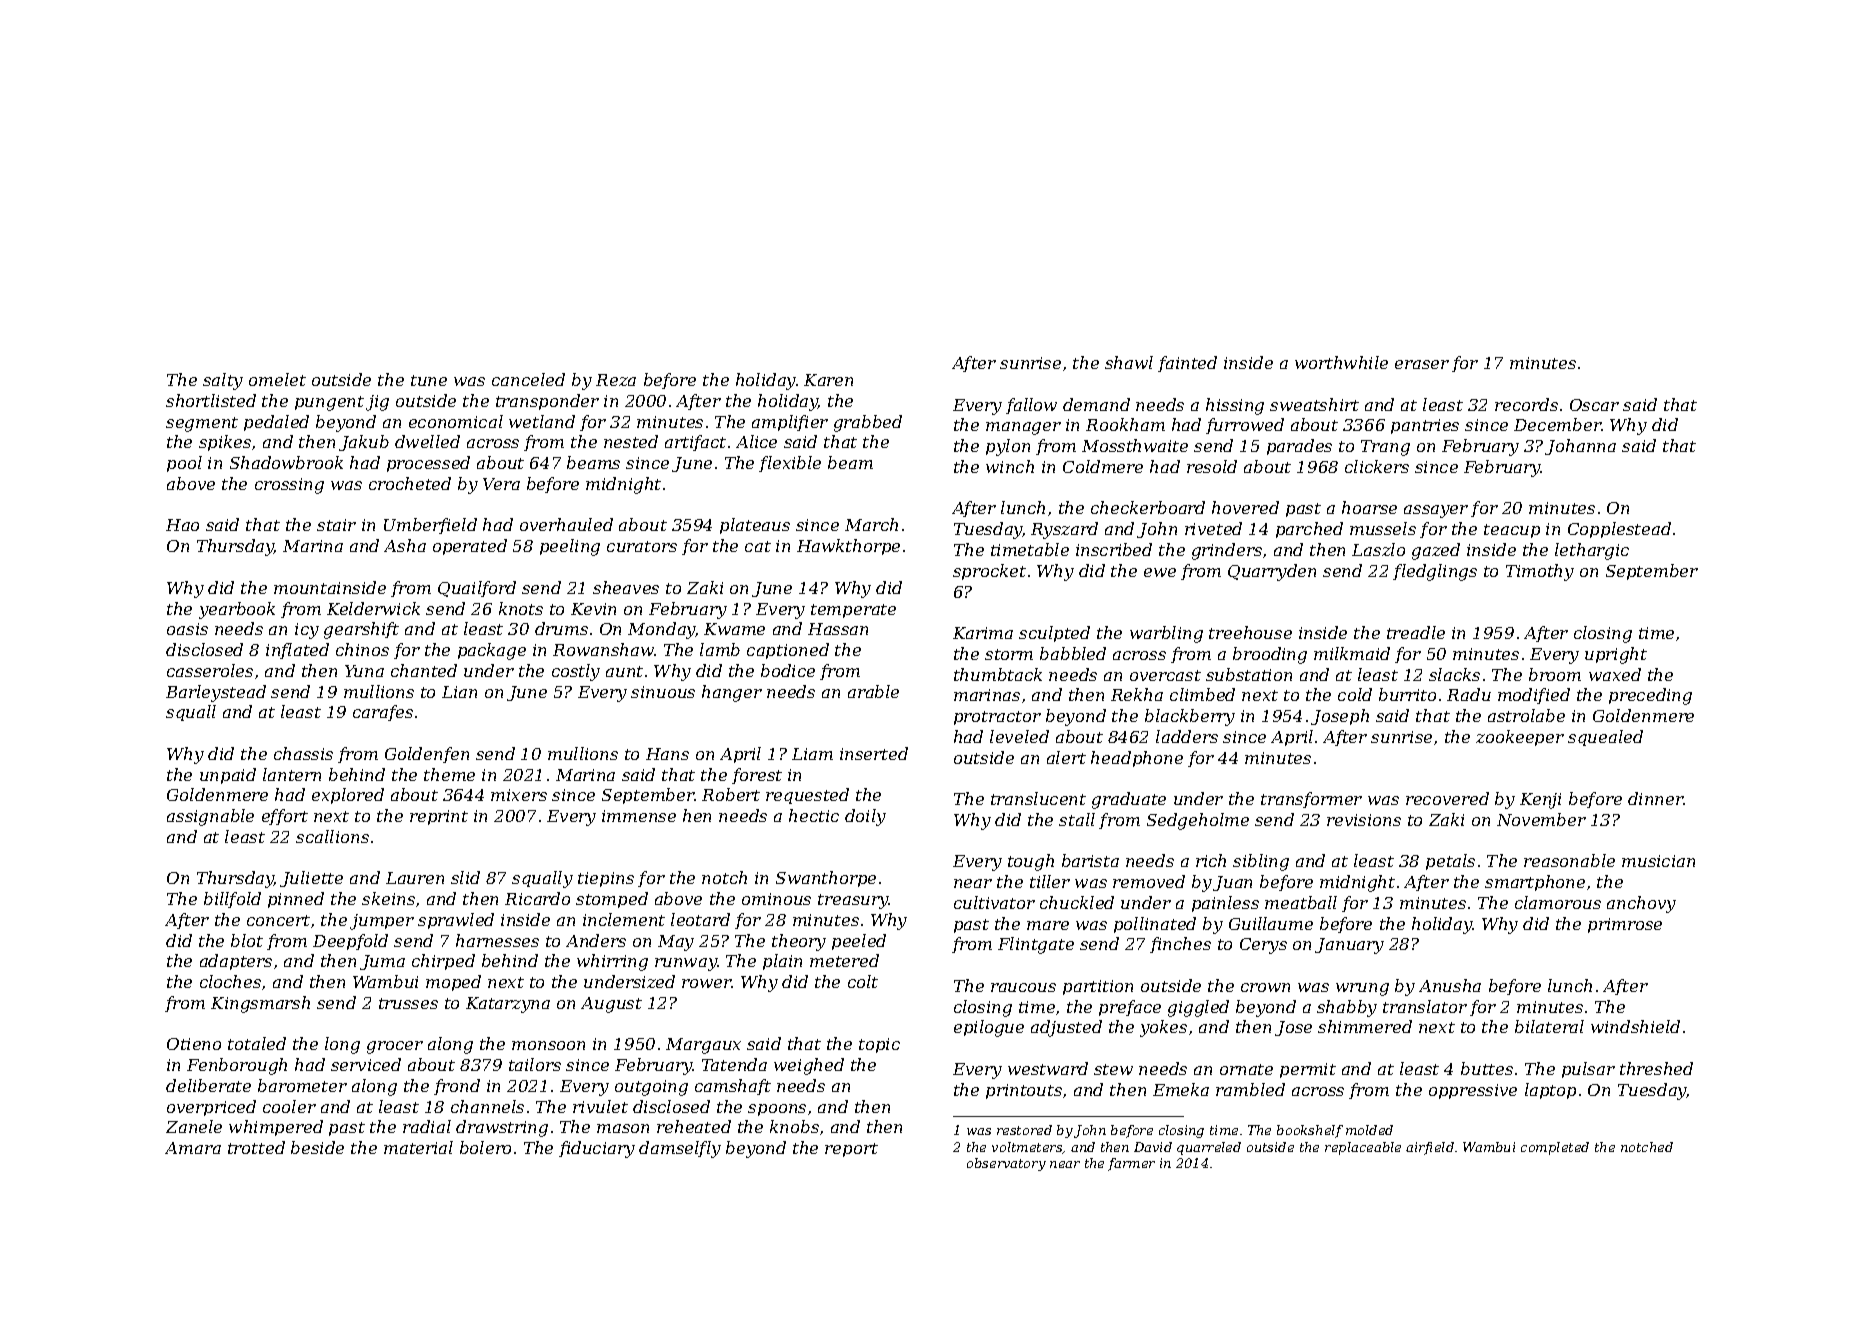 The image size is (1865, 1318). What do you see at coordinates (828, 380) in the screenshot?
I see `Karen` at bounding box center [828, 380].
